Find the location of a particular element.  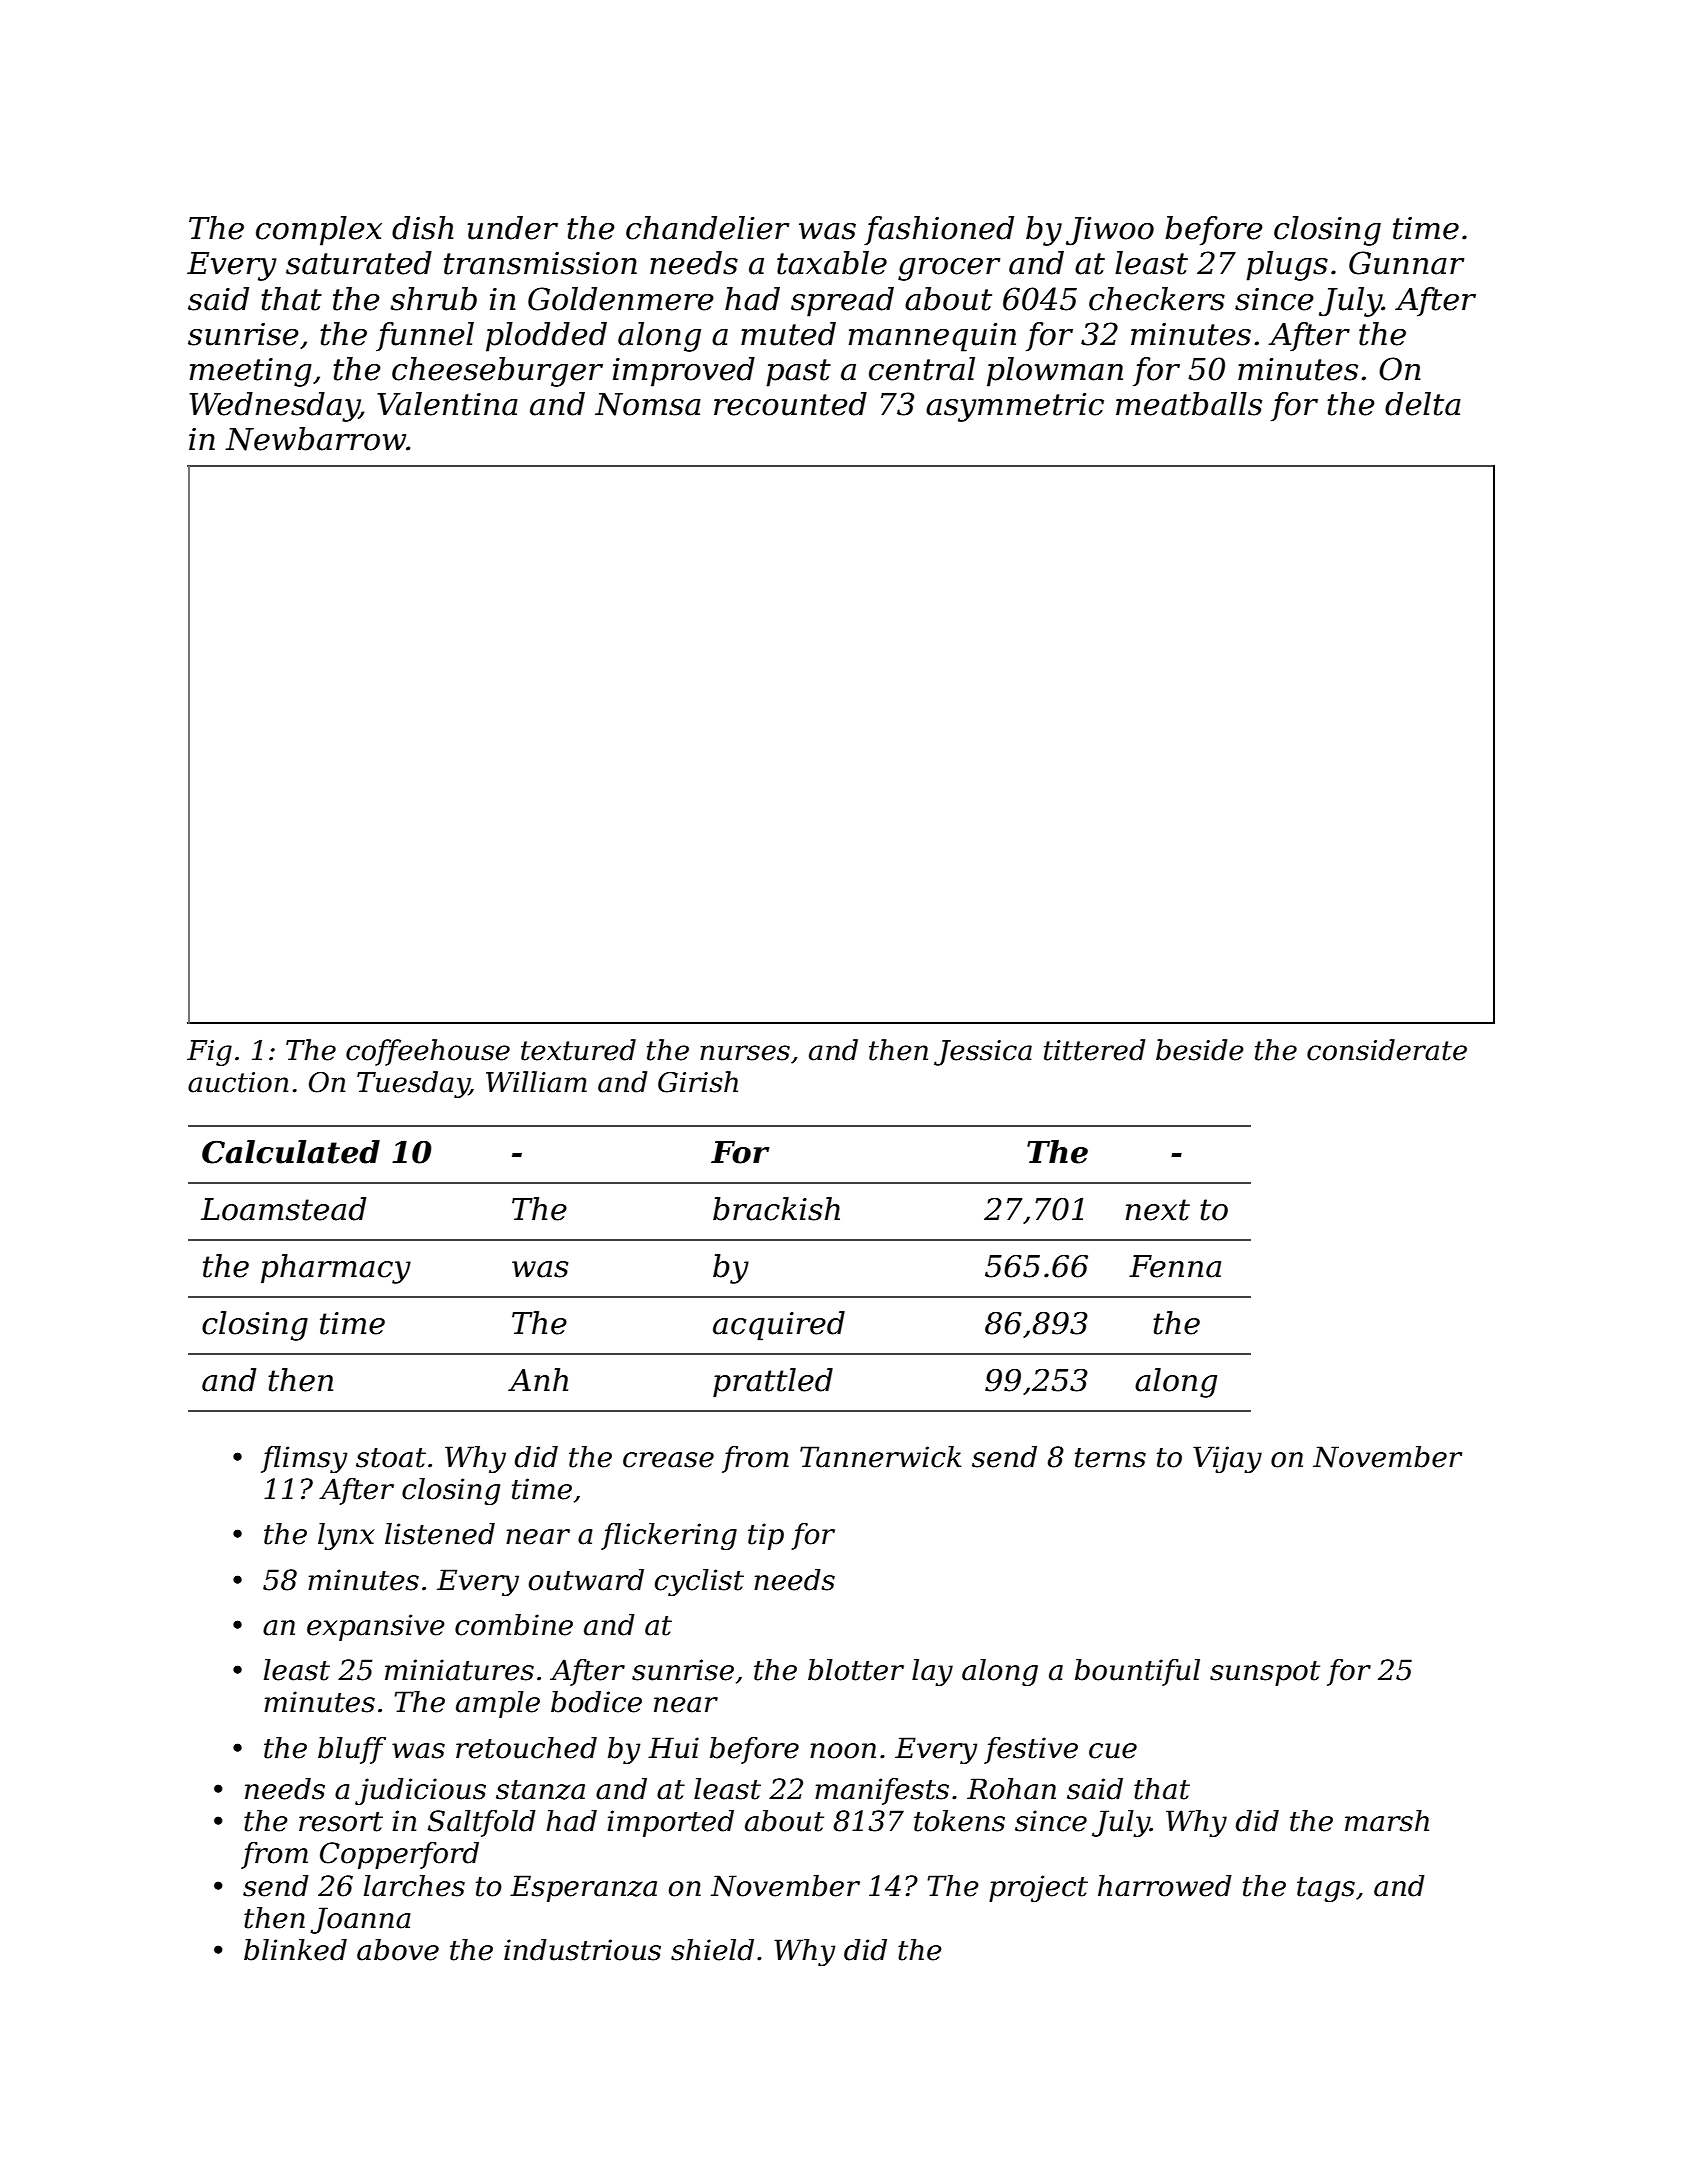

Nomsa is located at coordinates (648, 404).
